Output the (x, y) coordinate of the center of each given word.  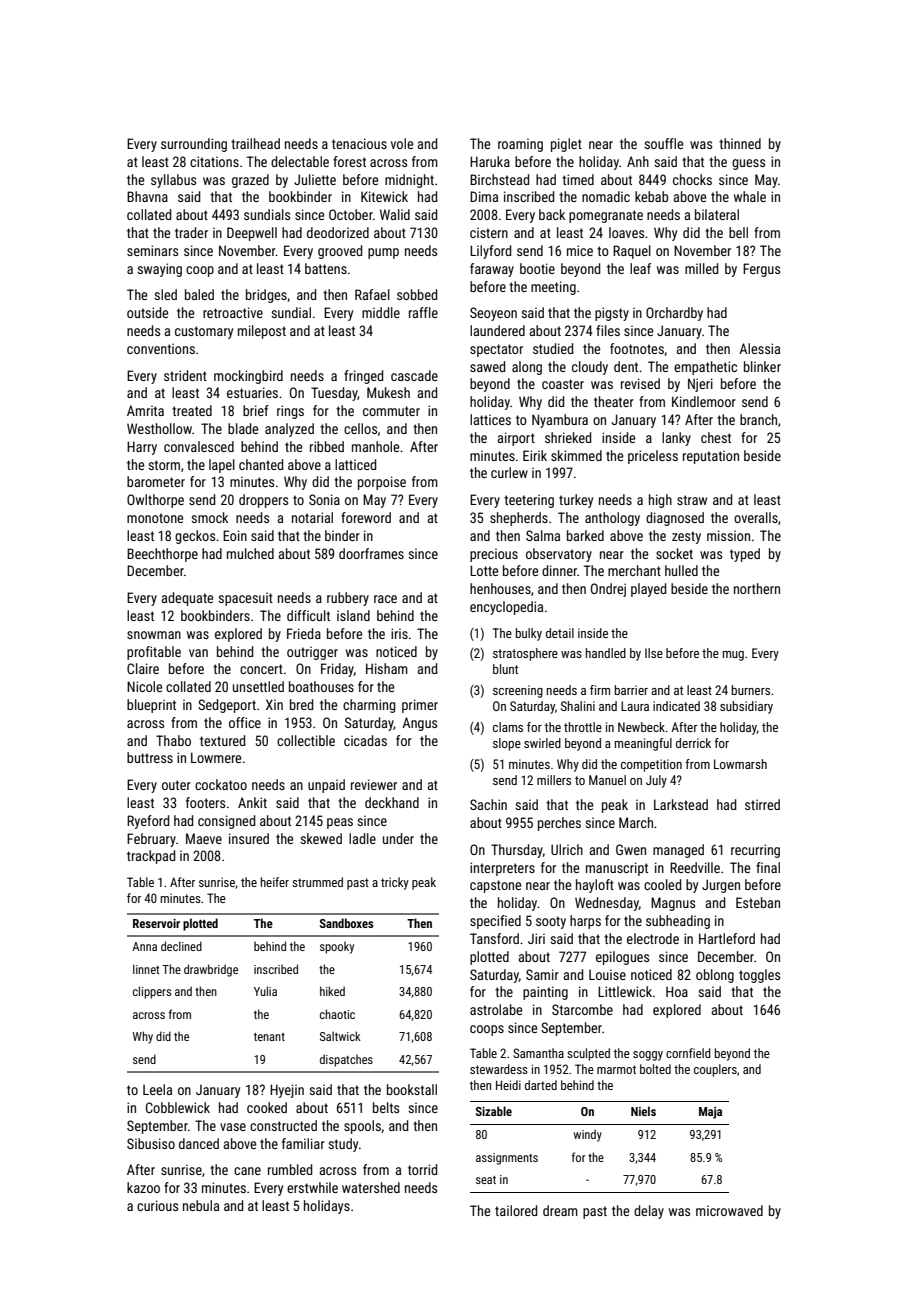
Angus (419, 724)
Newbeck (641, 727)
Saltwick (340, 1036)
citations (214, 161)
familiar (303, 1143)
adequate (187, 599)
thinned (740, 143)
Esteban (758, 902)
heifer (274, 882)
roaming (520, 145)
